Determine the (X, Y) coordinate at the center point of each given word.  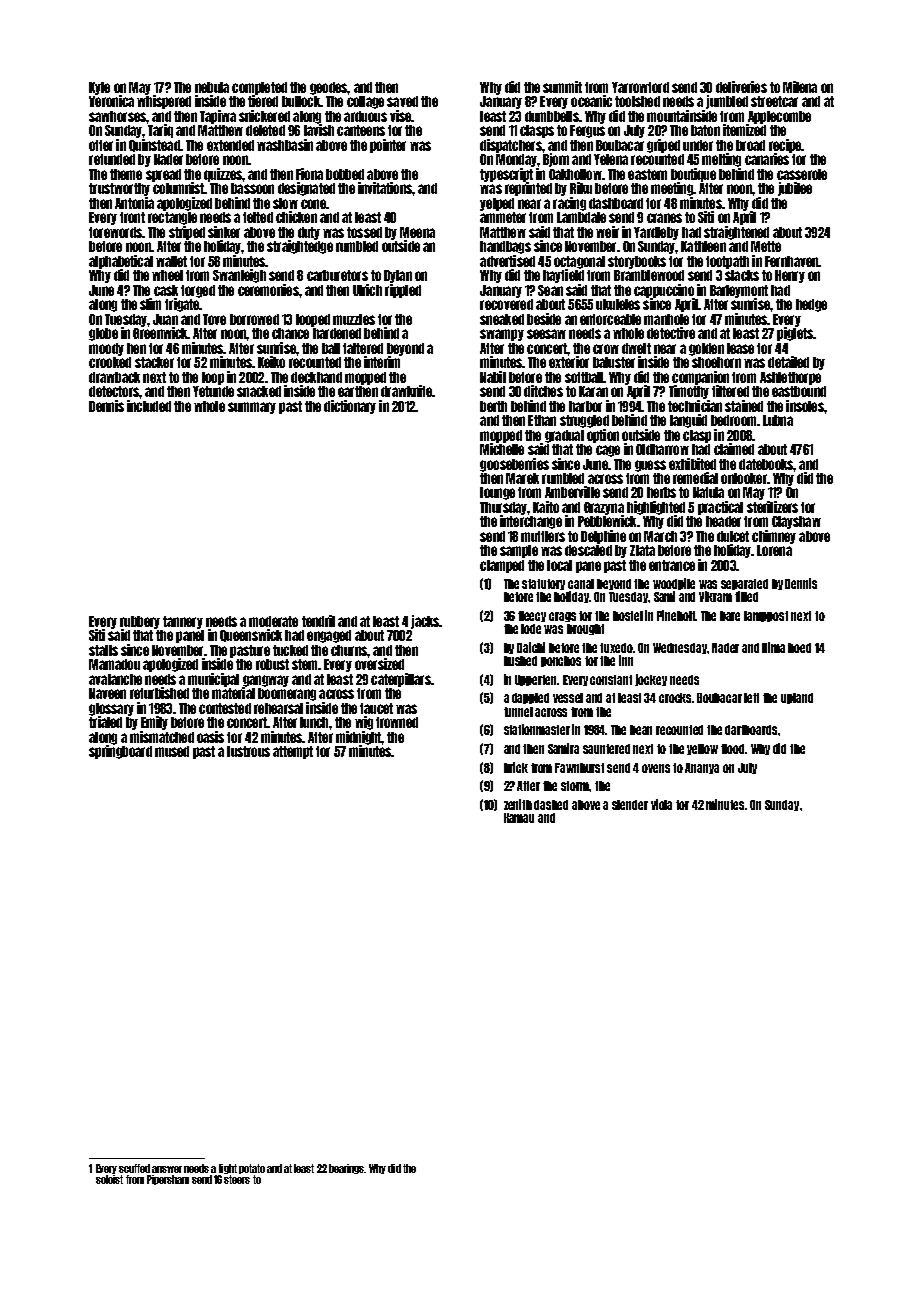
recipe (785, 146)
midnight (359, 738)
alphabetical (121, 262)
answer (167, 1169)
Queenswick (251, 635)
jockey (651, 680)
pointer (388, 146)
